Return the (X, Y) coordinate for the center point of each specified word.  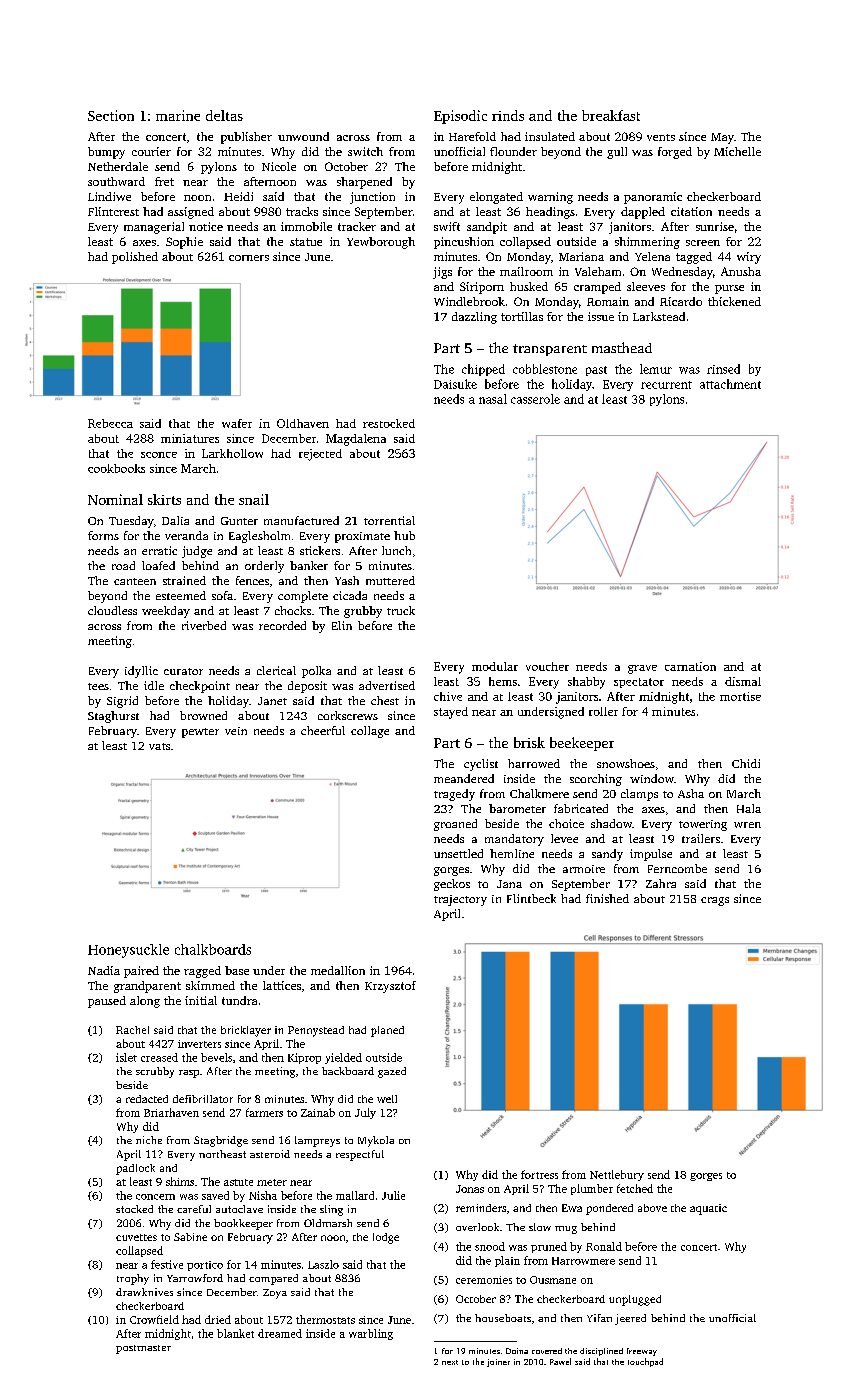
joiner (498, 1363)
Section (111, 115)
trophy (133, 1279)
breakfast (611, 115)
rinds (508, 115)
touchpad (645, 1362)
